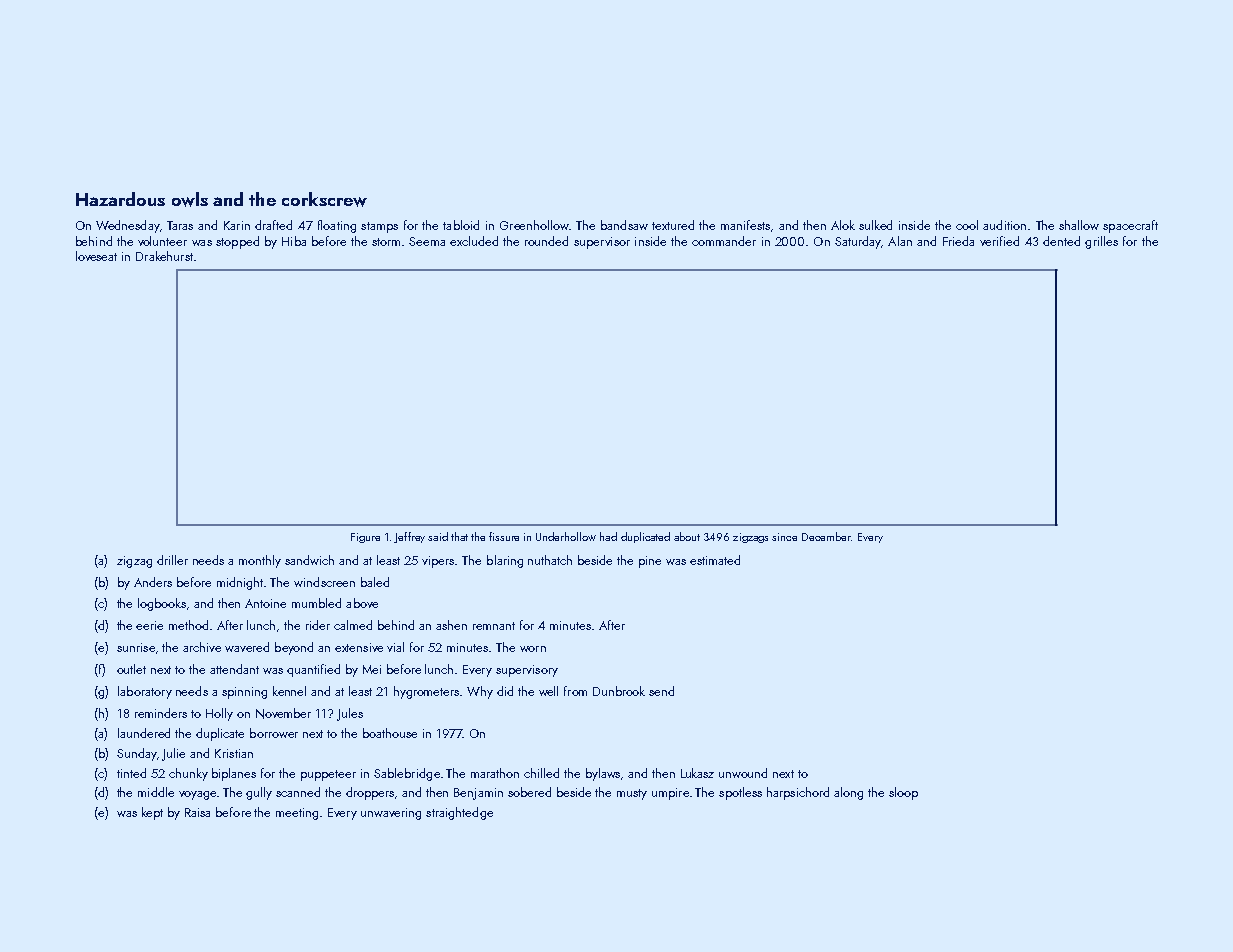 Image resolution: width=1233 pixels, height=952 pixels. I want to click on manifests, so click(745, 225).
